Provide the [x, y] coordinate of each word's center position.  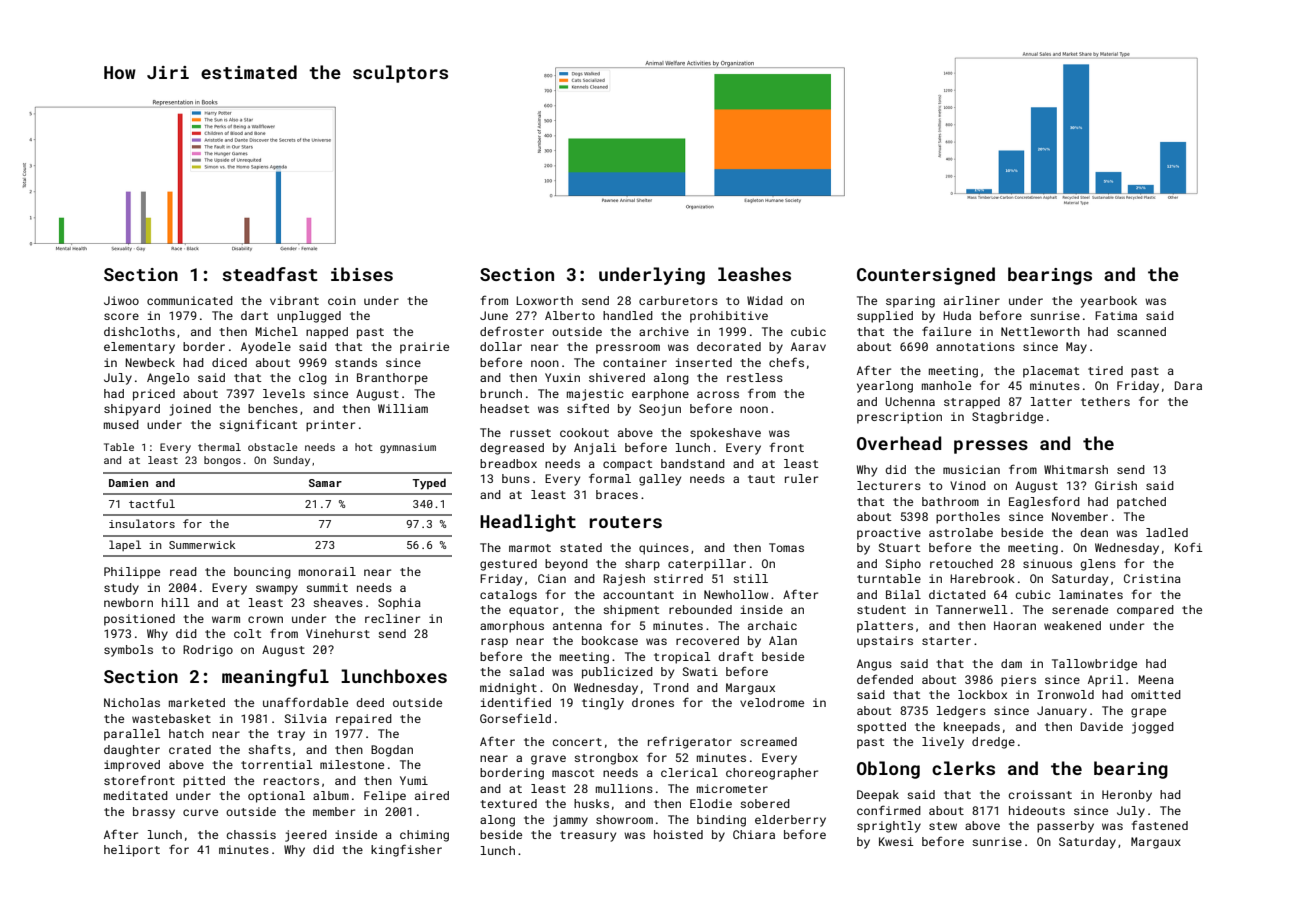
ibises [362, 274]
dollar [501, 346]
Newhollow [736, 594]
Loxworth [544, 300]
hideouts [1037, 810]
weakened [1072, 625]
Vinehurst [338, 633]
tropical [682, 658]
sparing [910, 302]
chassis [251, 834]
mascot [573, 773]
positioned [139, 620]
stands [356, 362]
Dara [1188, 385]
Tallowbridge [1094, 665]
